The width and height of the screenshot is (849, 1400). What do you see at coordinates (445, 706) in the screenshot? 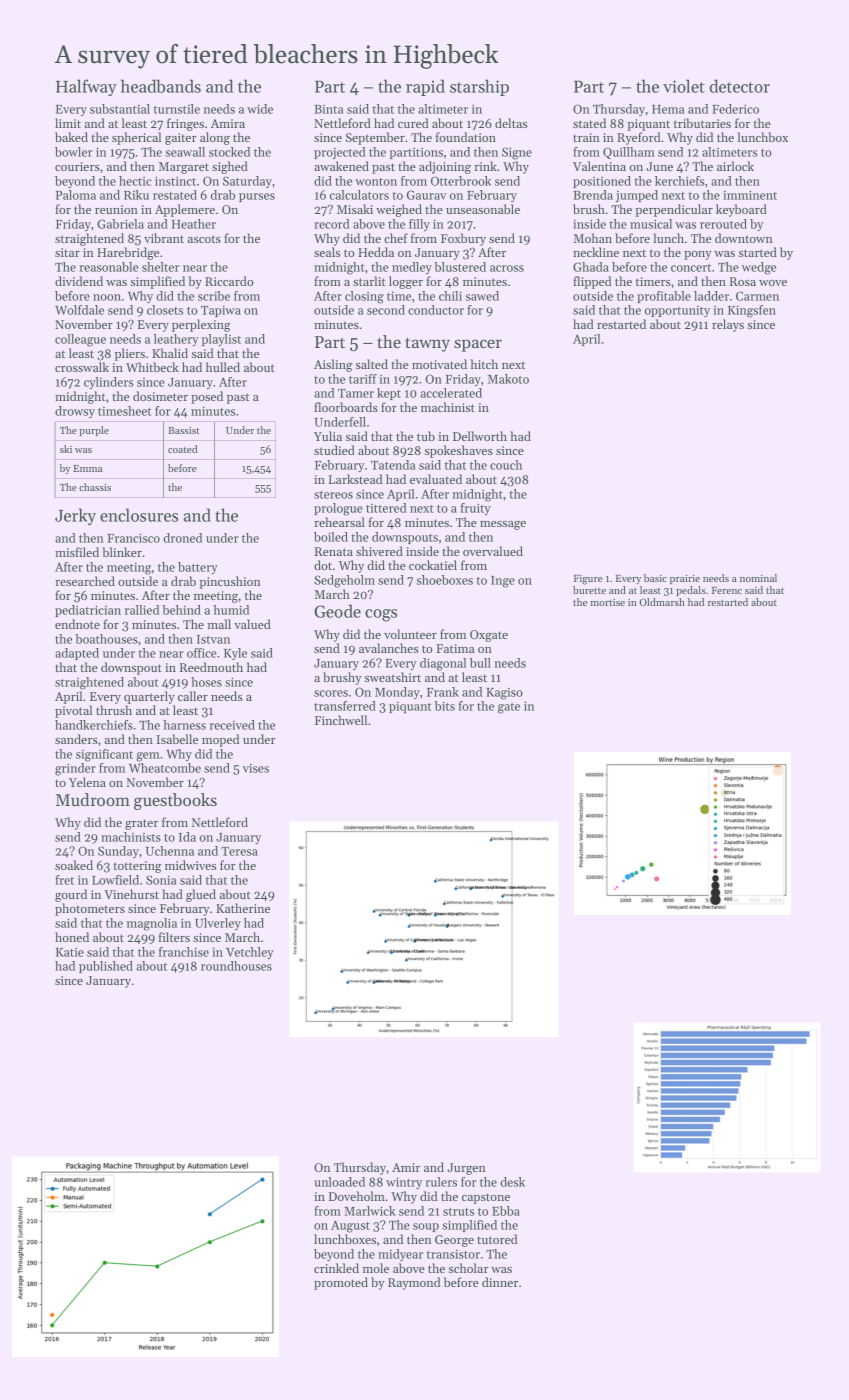
I see `bits` at bounding box center [445, 706].
